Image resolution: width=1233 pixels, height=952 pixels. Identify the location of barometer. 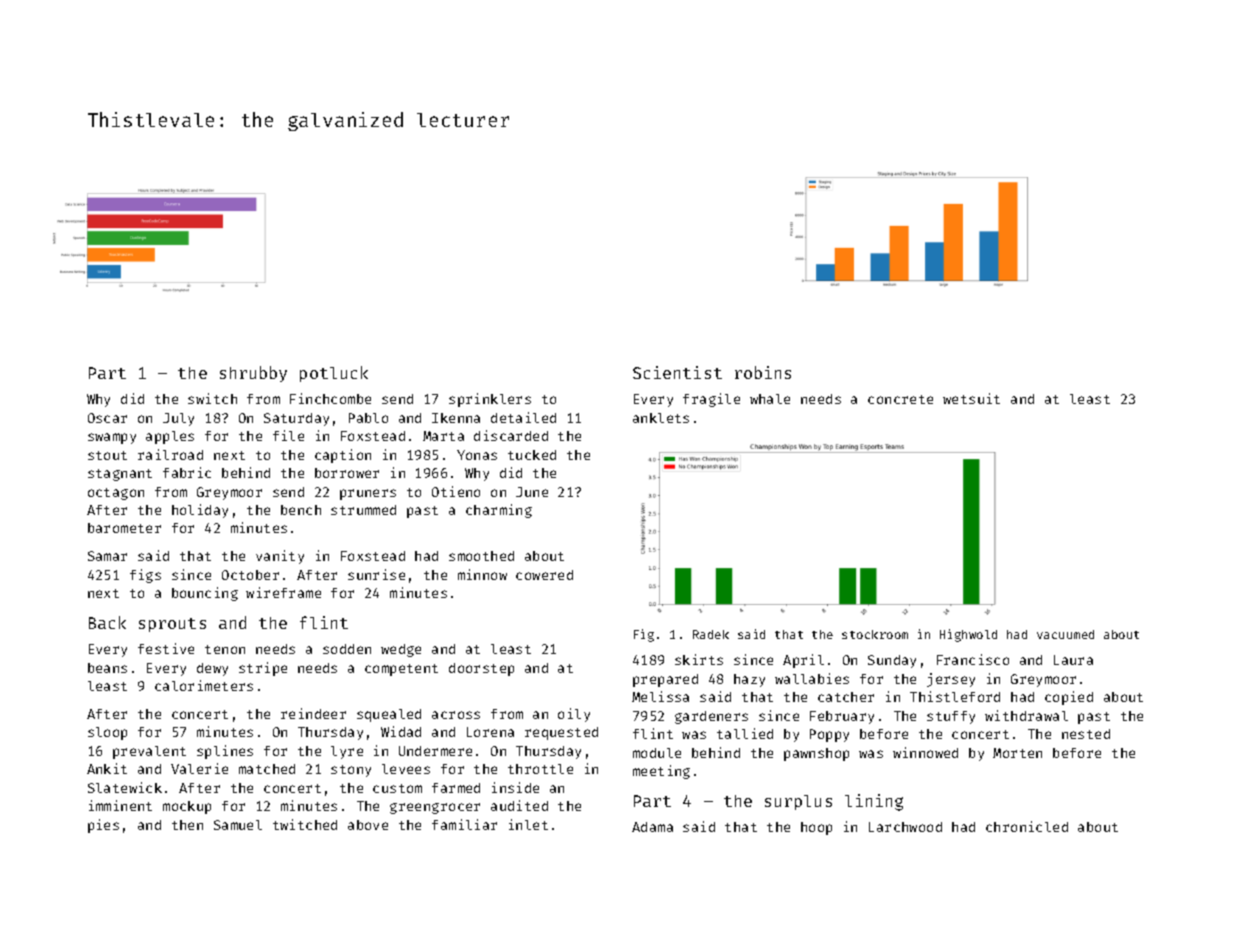
(124, 528).
